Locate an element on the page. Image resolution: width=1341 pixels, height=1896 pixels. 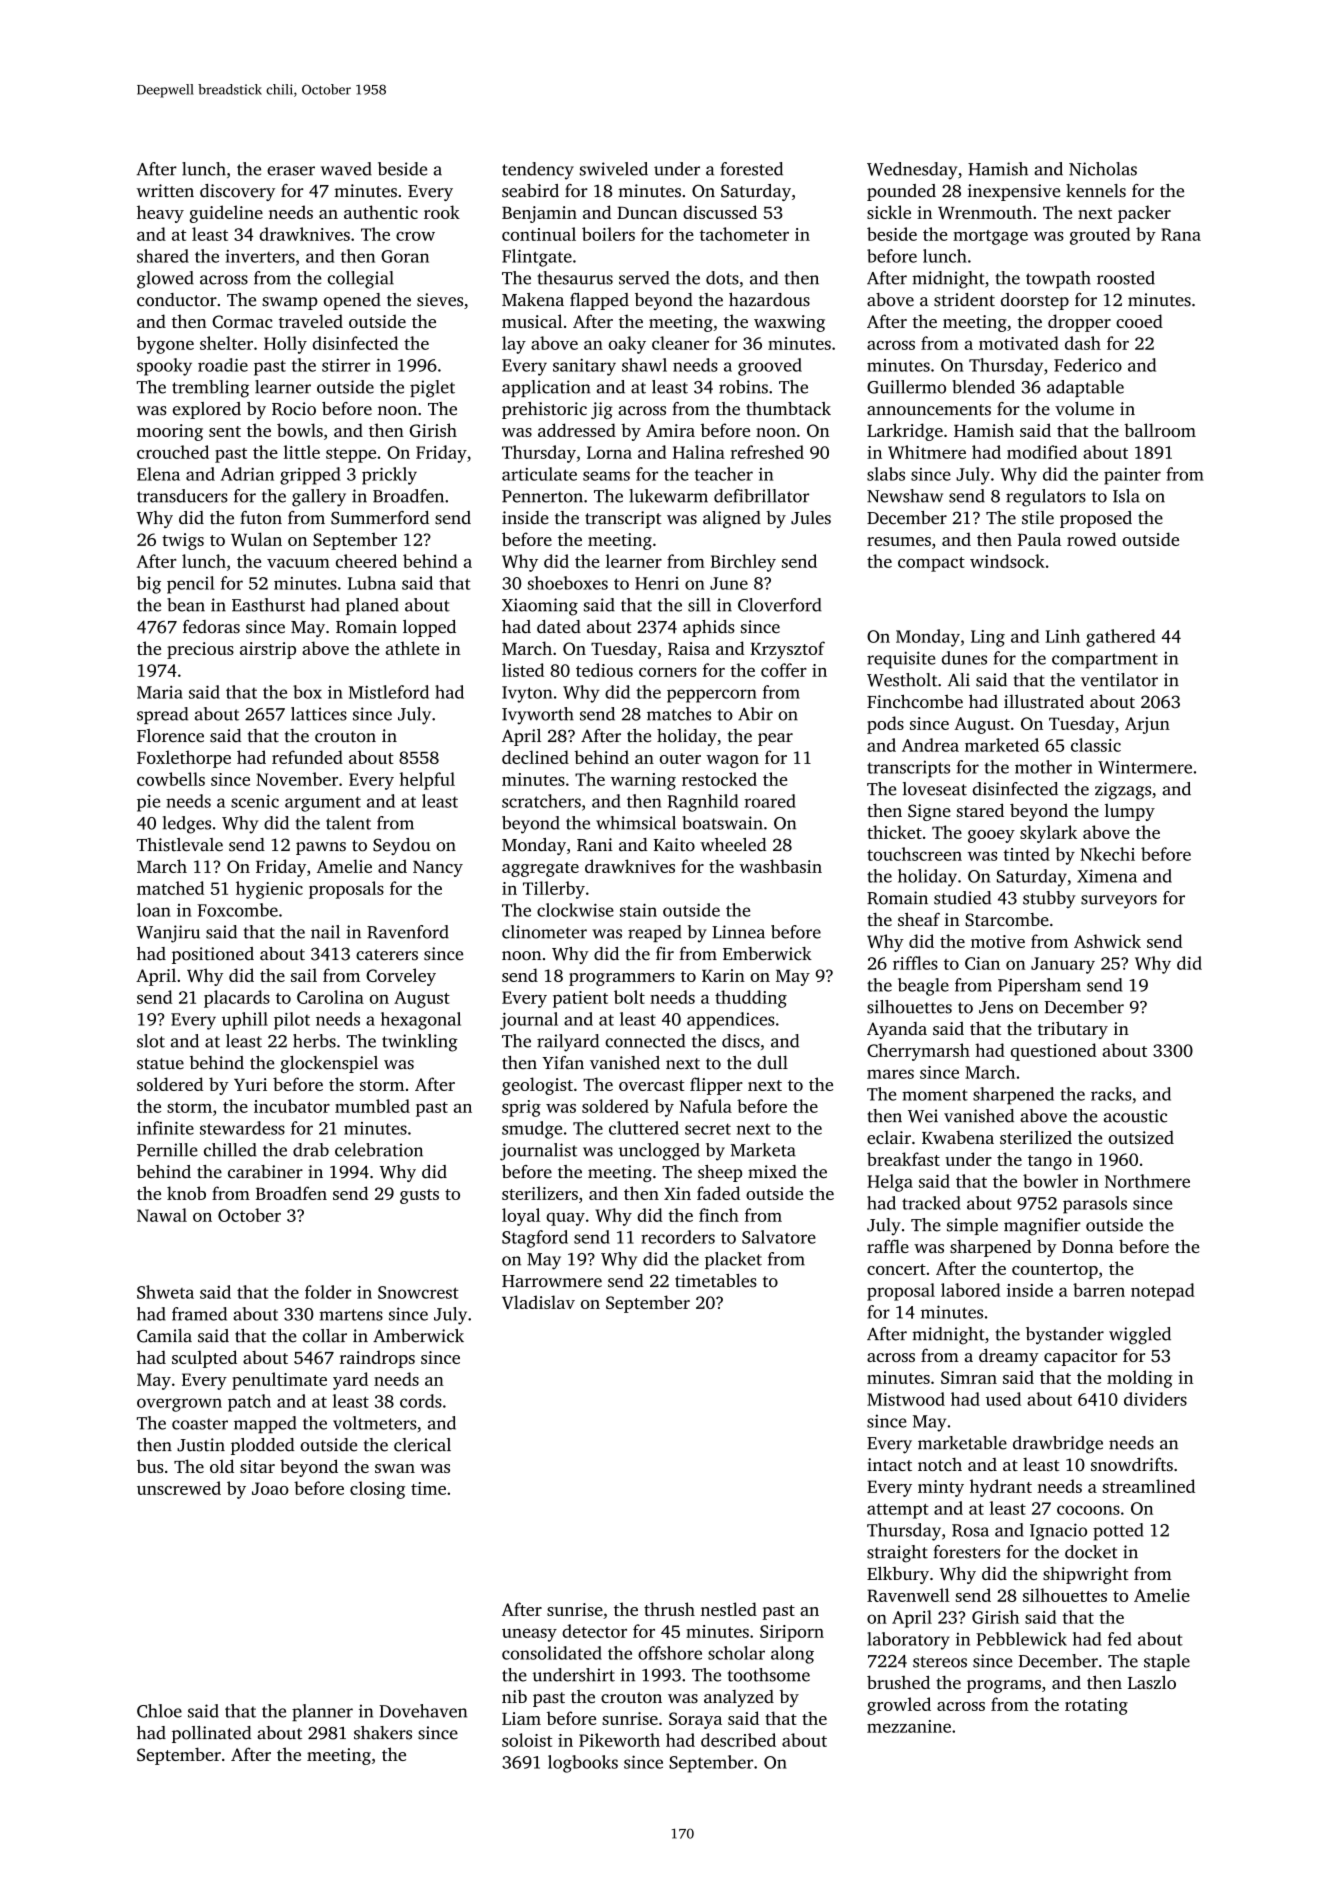
spooky is located at coordinates (164, 367).
